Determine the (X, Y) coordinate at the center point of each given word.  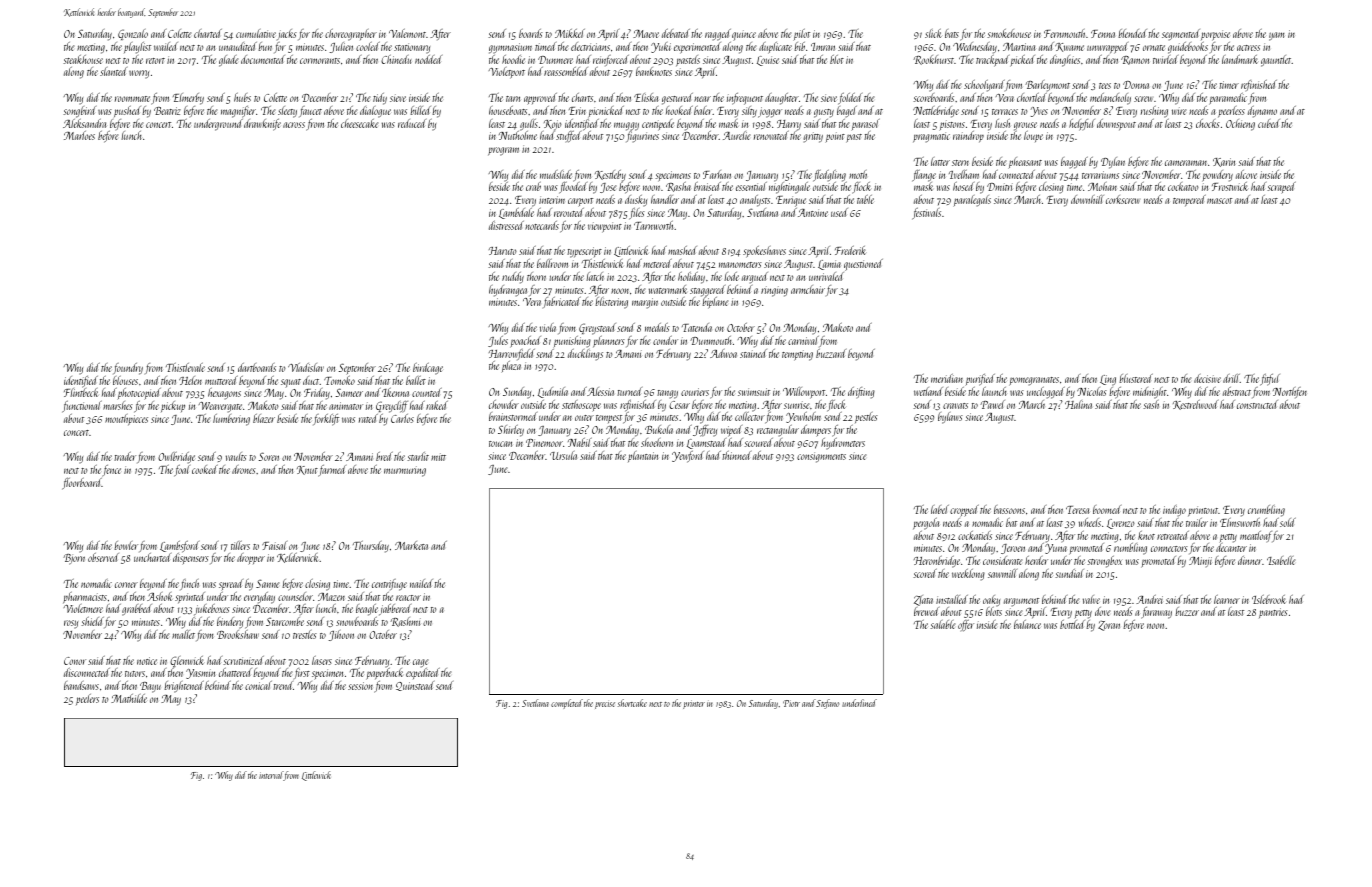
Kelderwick (298, 558)
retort (155, 61)
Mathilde (129, 698)
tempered (1189, 201)
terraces (1005, 112)
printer (694, 704)
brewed (926, 611)
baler (703, 110)
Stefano (827, 704)
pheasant (1025, 163)
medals (657, 327)
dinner (1250, 560)
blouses (125, 380)
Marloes (79, 135)
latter (940, 161)
